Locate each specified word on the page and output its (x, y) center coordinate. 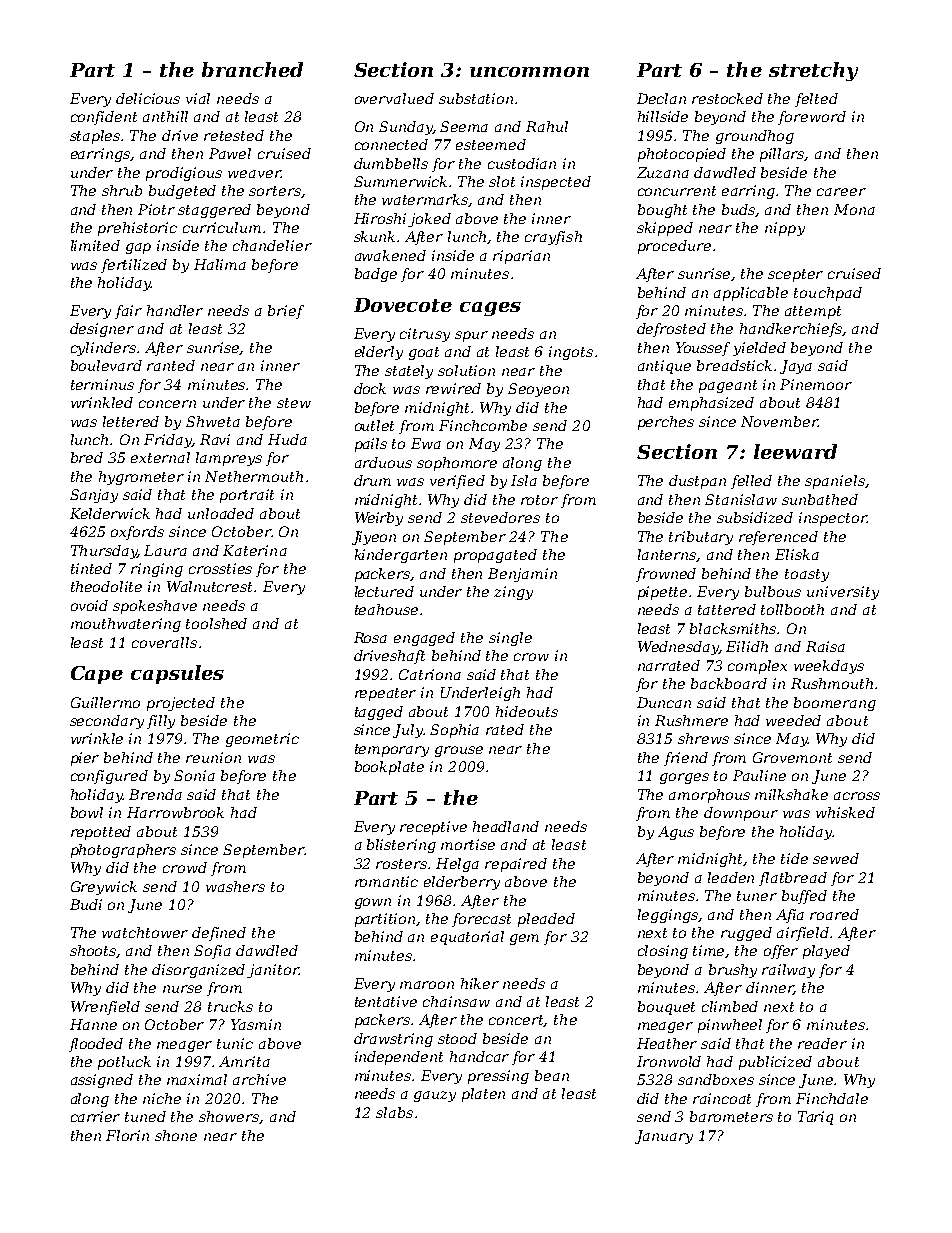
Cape (97, 675)
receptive (433, 828)
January (664, 1137)
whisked (845, 812)
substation (476, 98)
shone (176, 1135)
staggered (214, 211)
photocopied (682, 155)
